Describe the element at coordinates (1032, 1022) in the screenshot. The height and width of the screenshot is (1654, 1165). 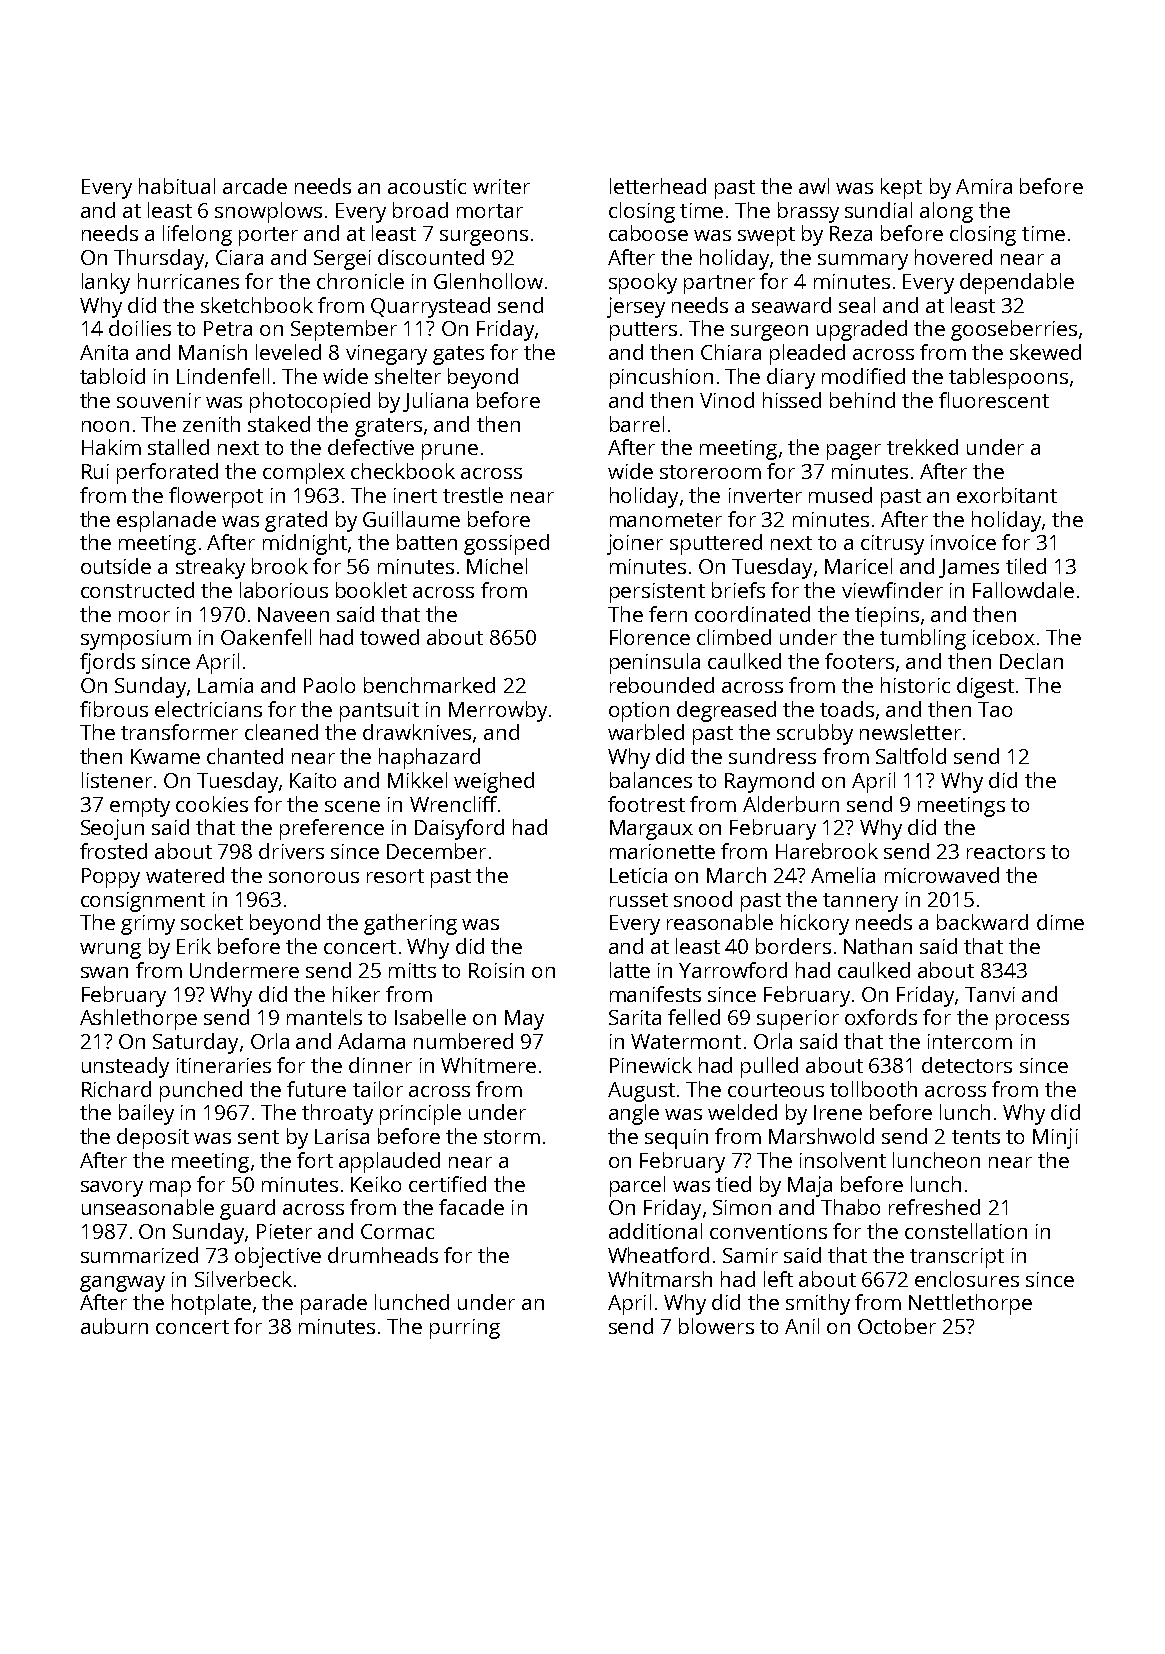
I see `process` at that location.
